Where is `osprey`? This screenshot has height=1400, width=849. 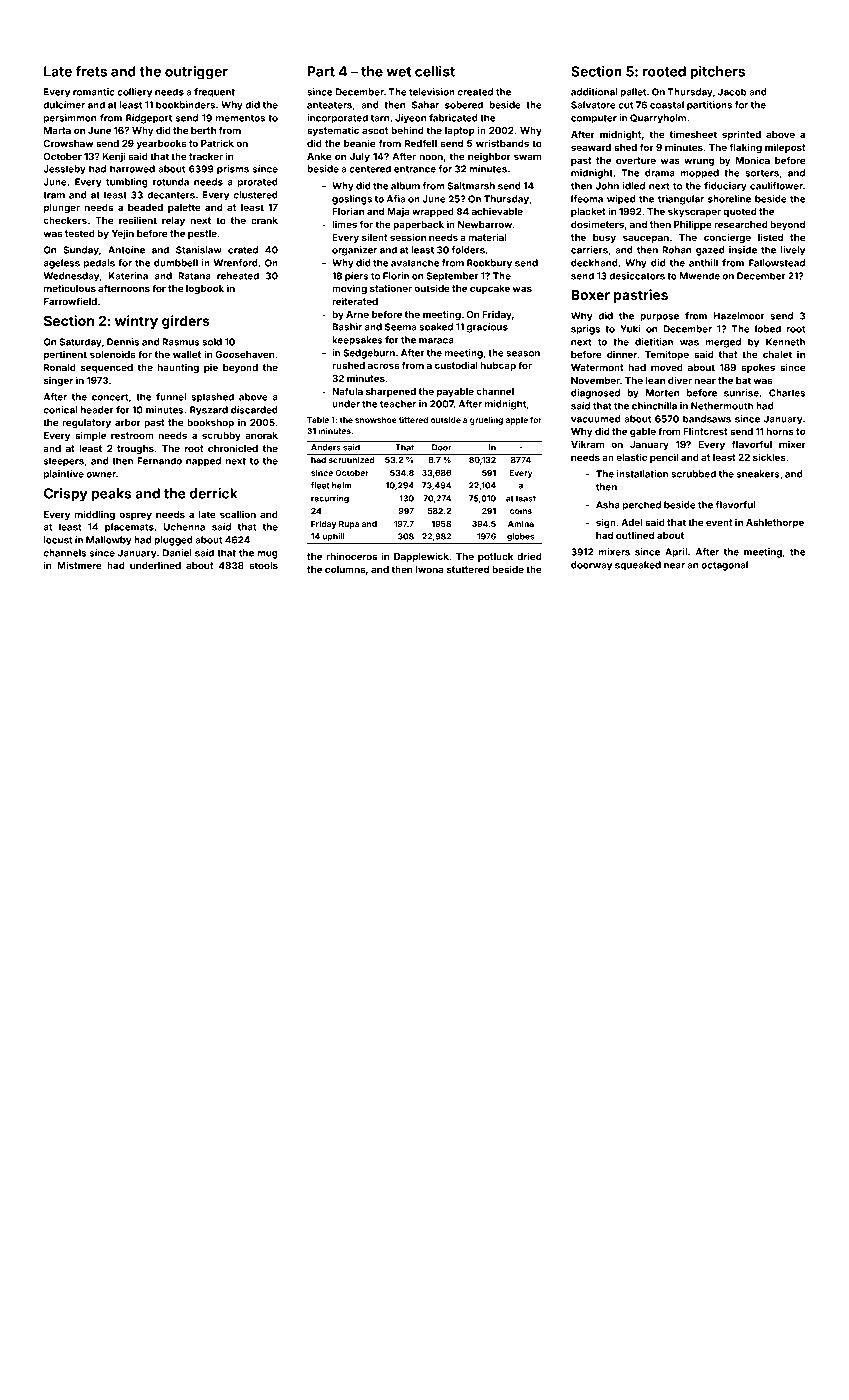 osprey is located at coordinates (135, 516).
